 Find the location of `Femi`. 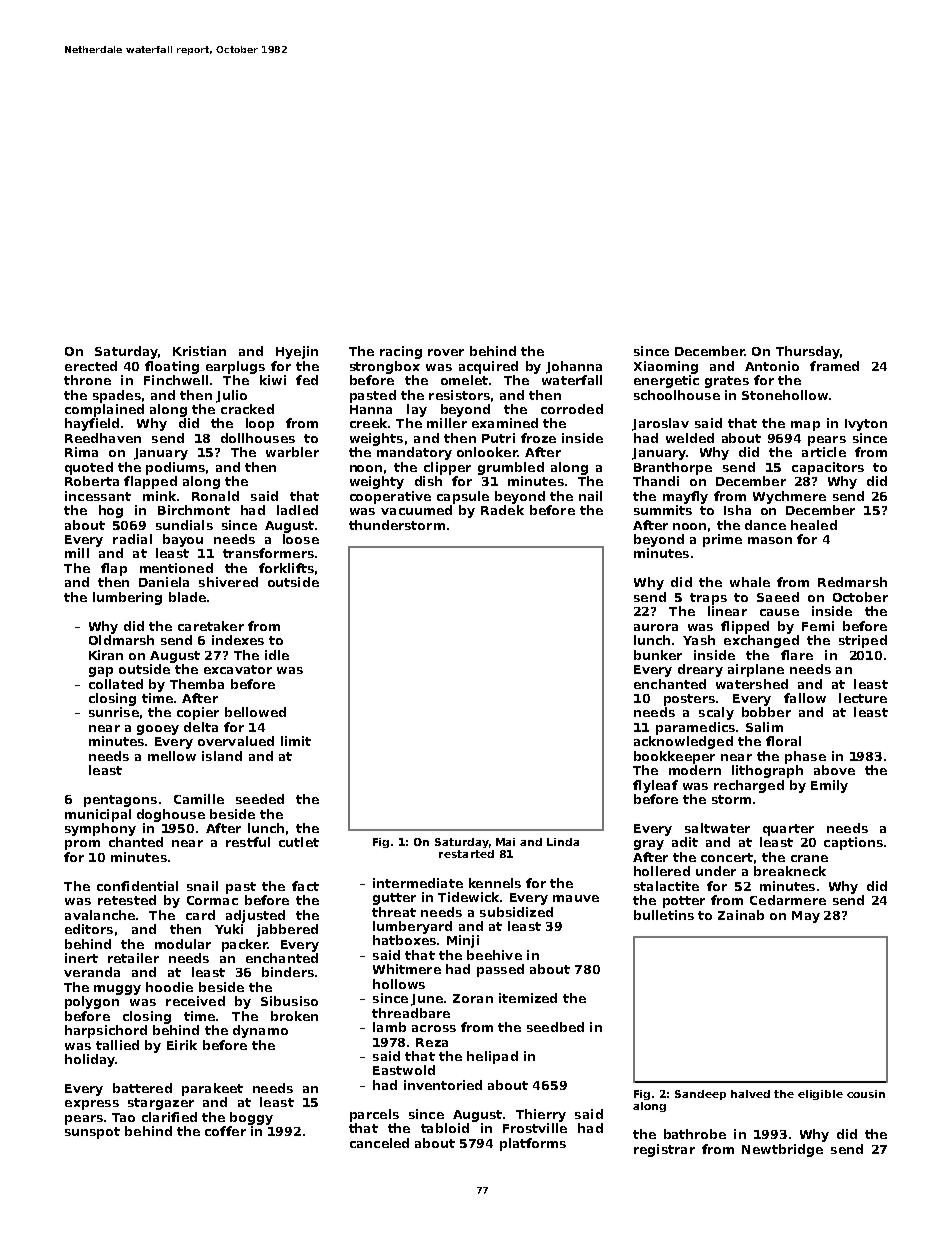

Femi is located at coordinates (818, 626).
